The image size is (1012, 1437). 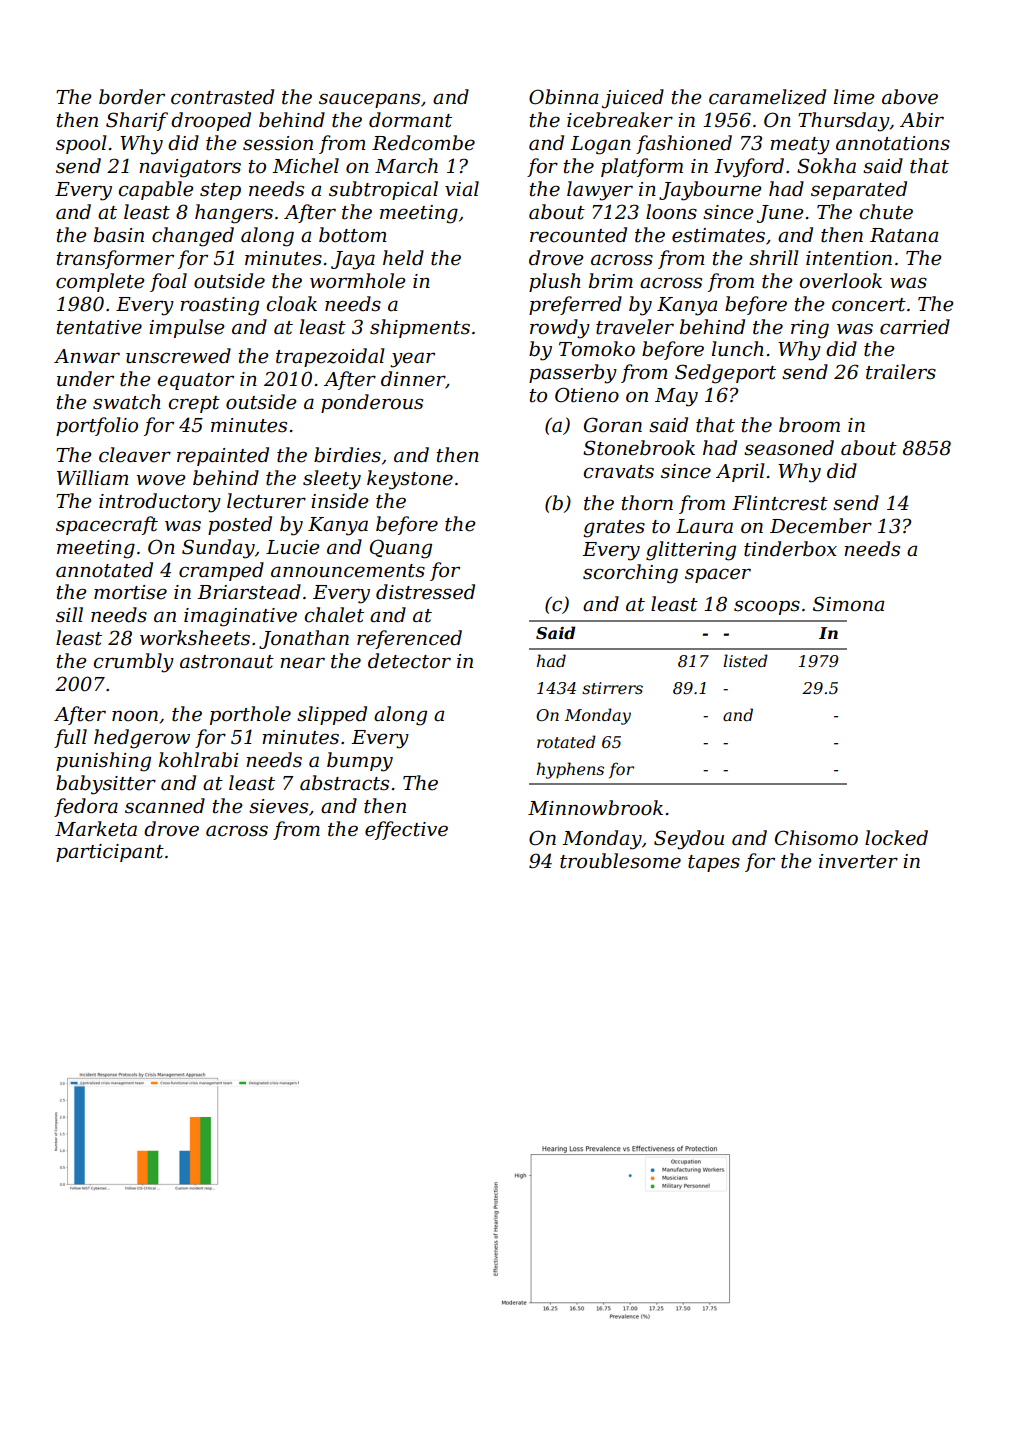 What do you see at coordinates (745, 660) in the page?
I see `listed` at bounding box center [745, 660].
